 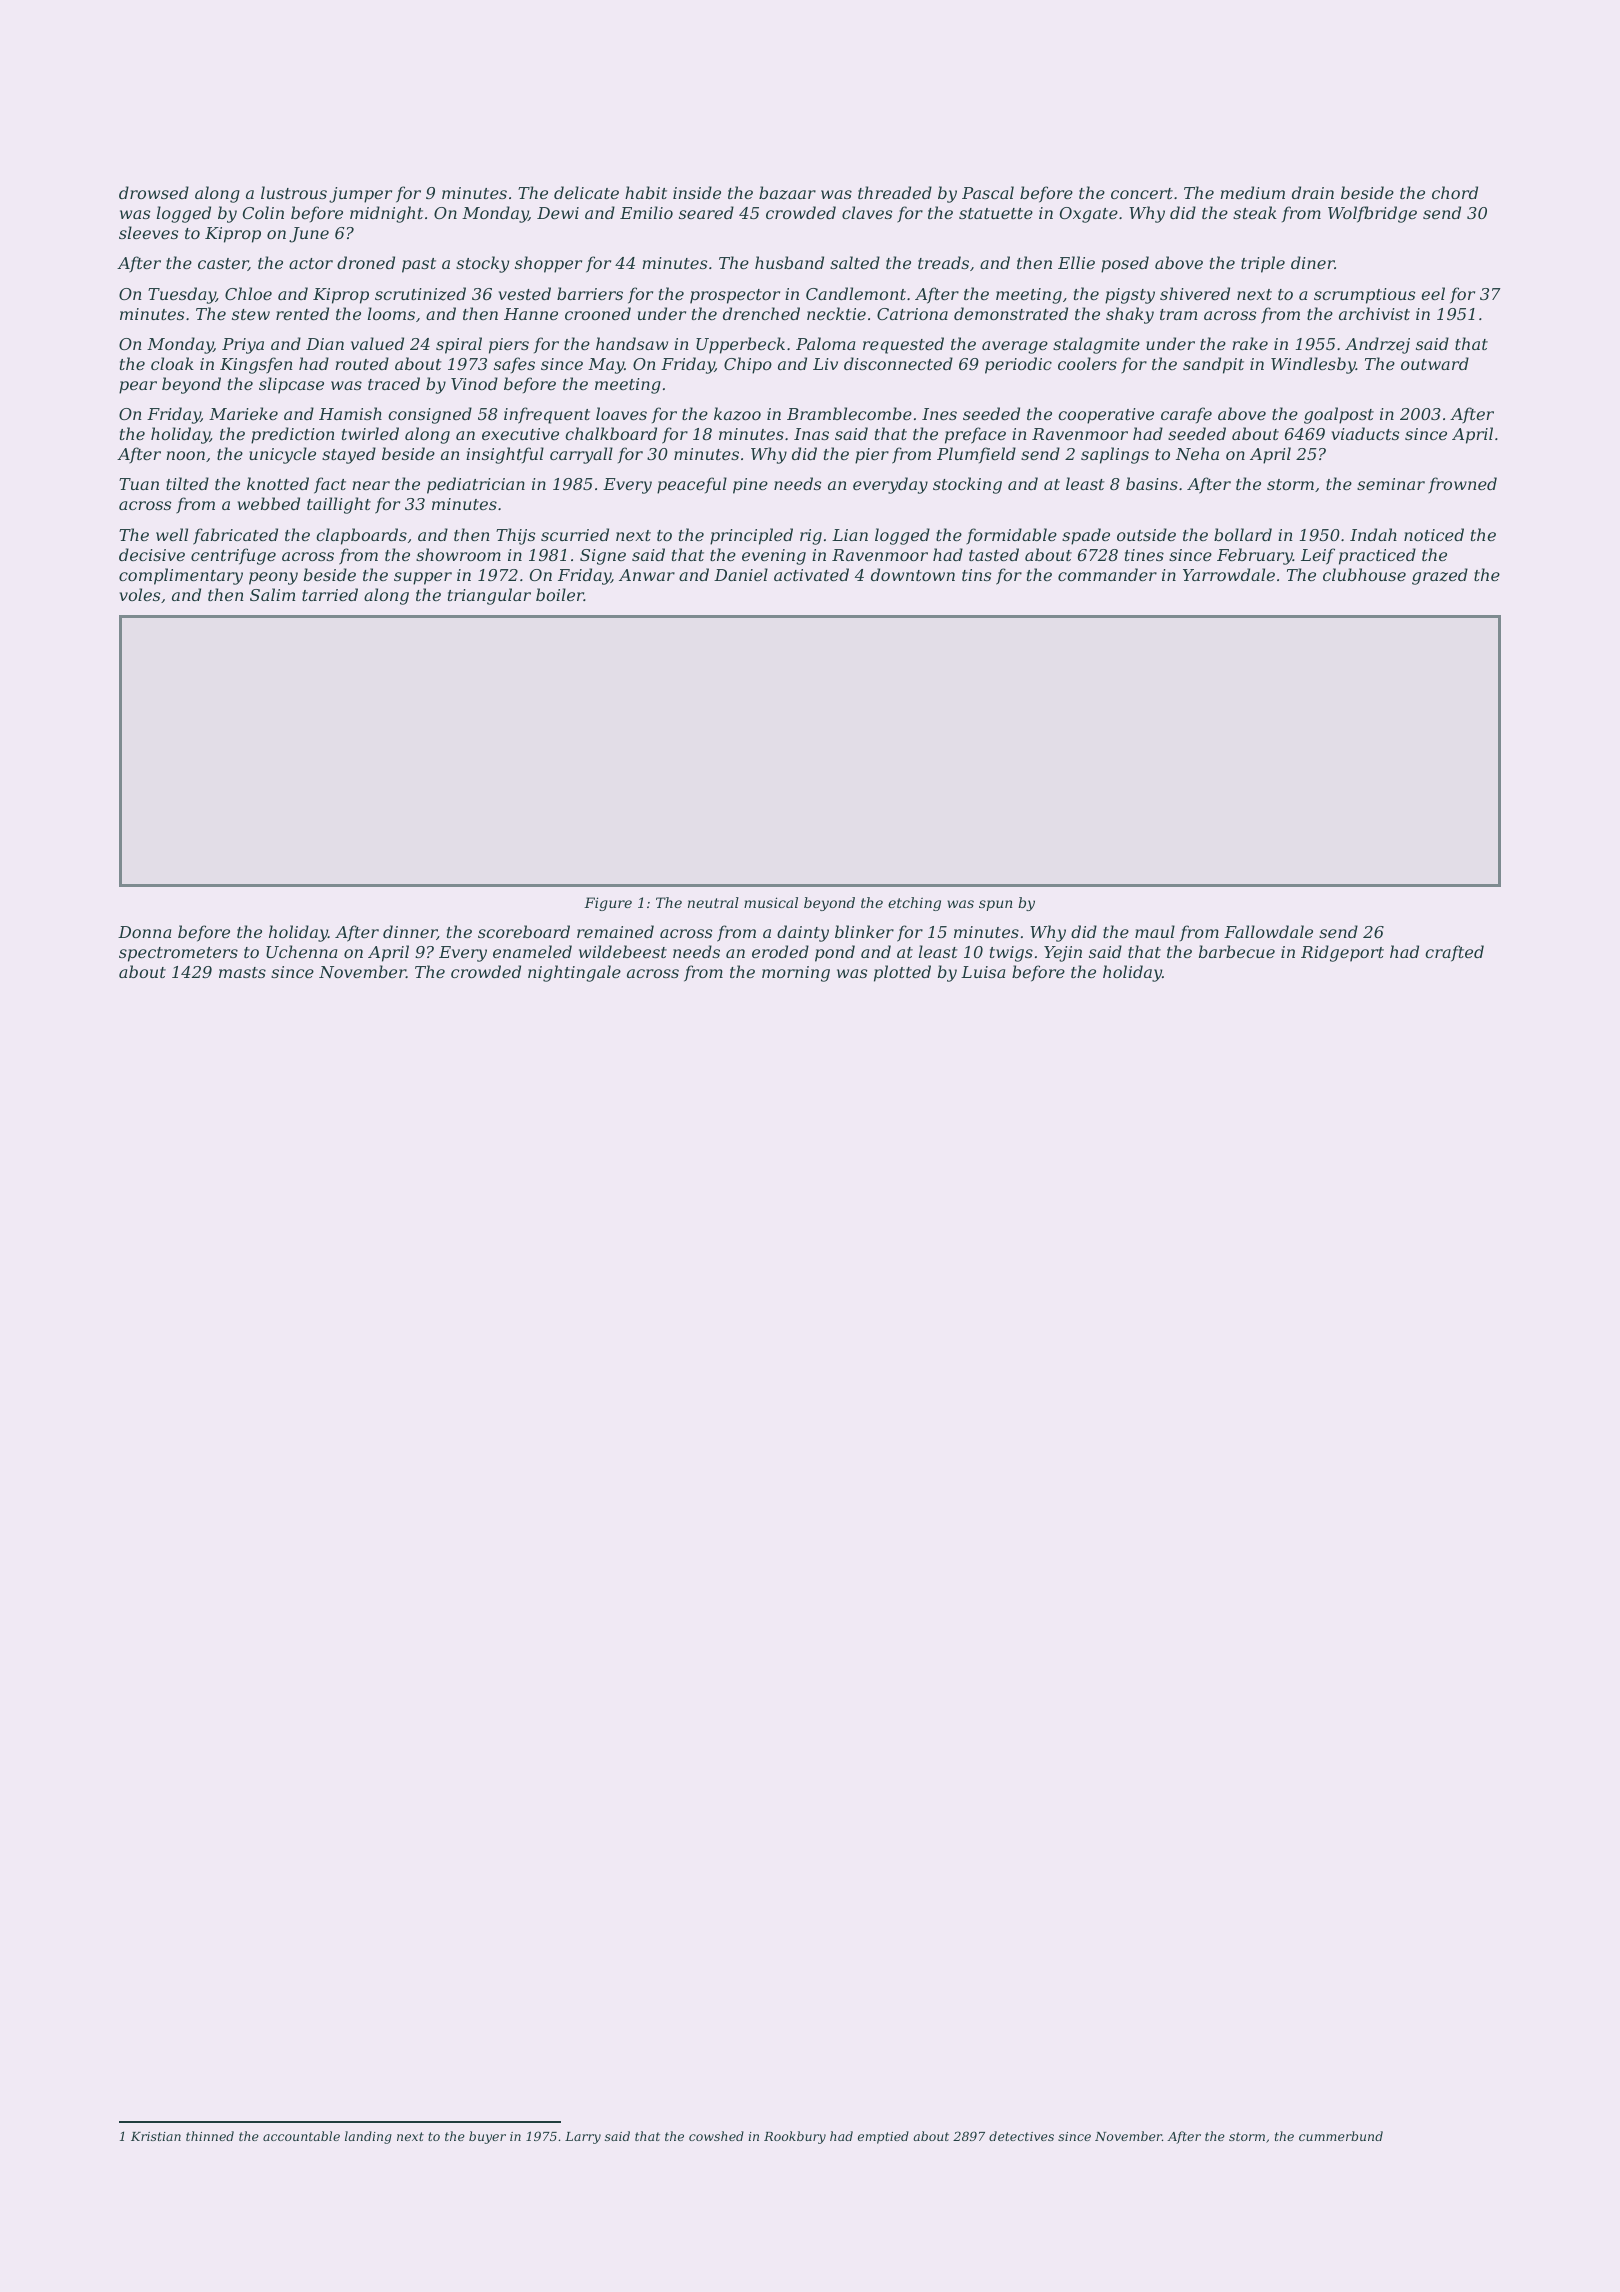 What do you see at coordinates (1021, 2136) in the page?
I see `detectives` at bounding box center [1021, 2136].
